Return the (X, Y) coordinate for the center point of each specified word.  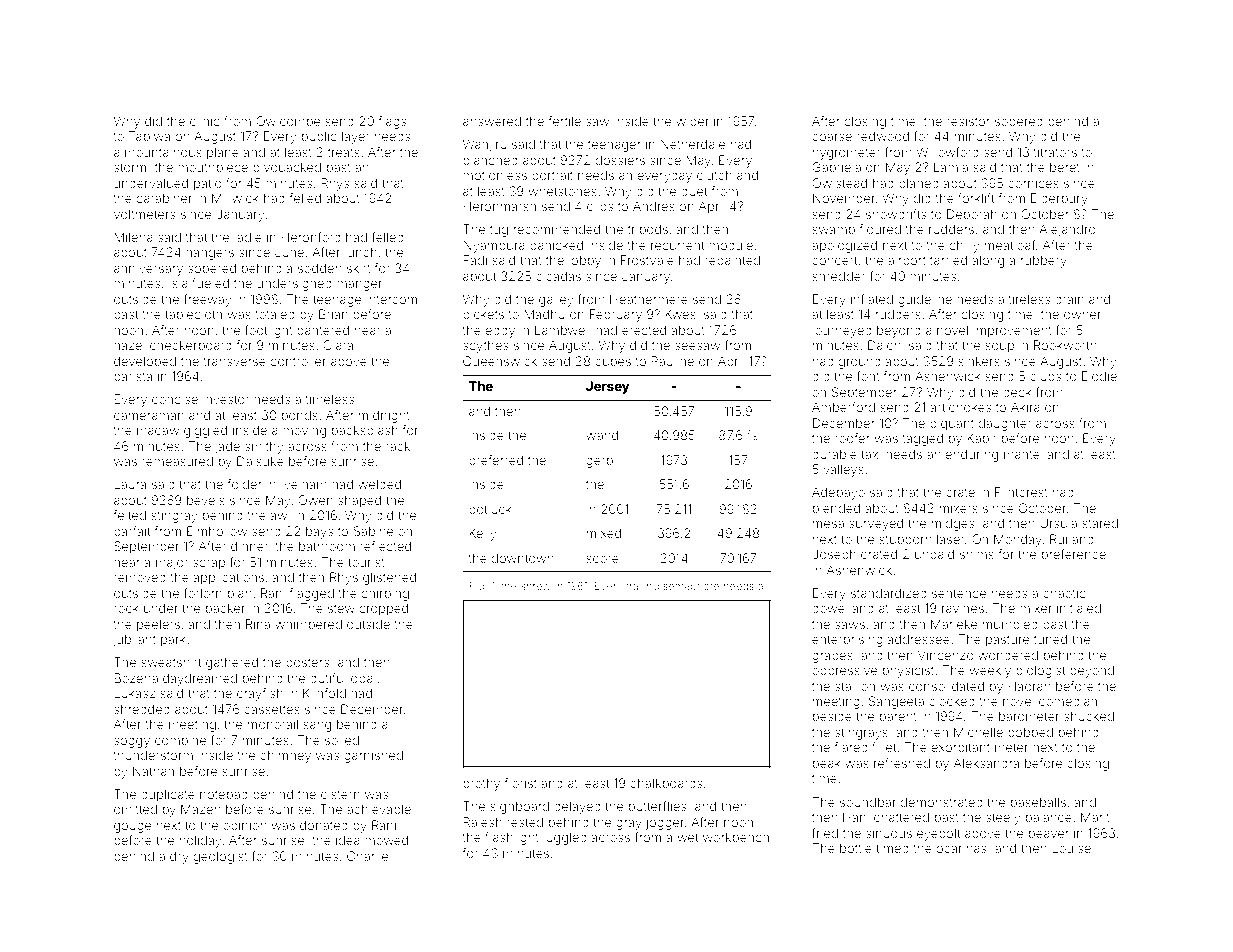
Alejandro (1067, 230)
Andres (654, 206)
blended (836, 508)
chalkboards (666, 783)
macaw (158, 431)
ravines (963, 608)
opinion (245, 826)
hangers (210, 253)
